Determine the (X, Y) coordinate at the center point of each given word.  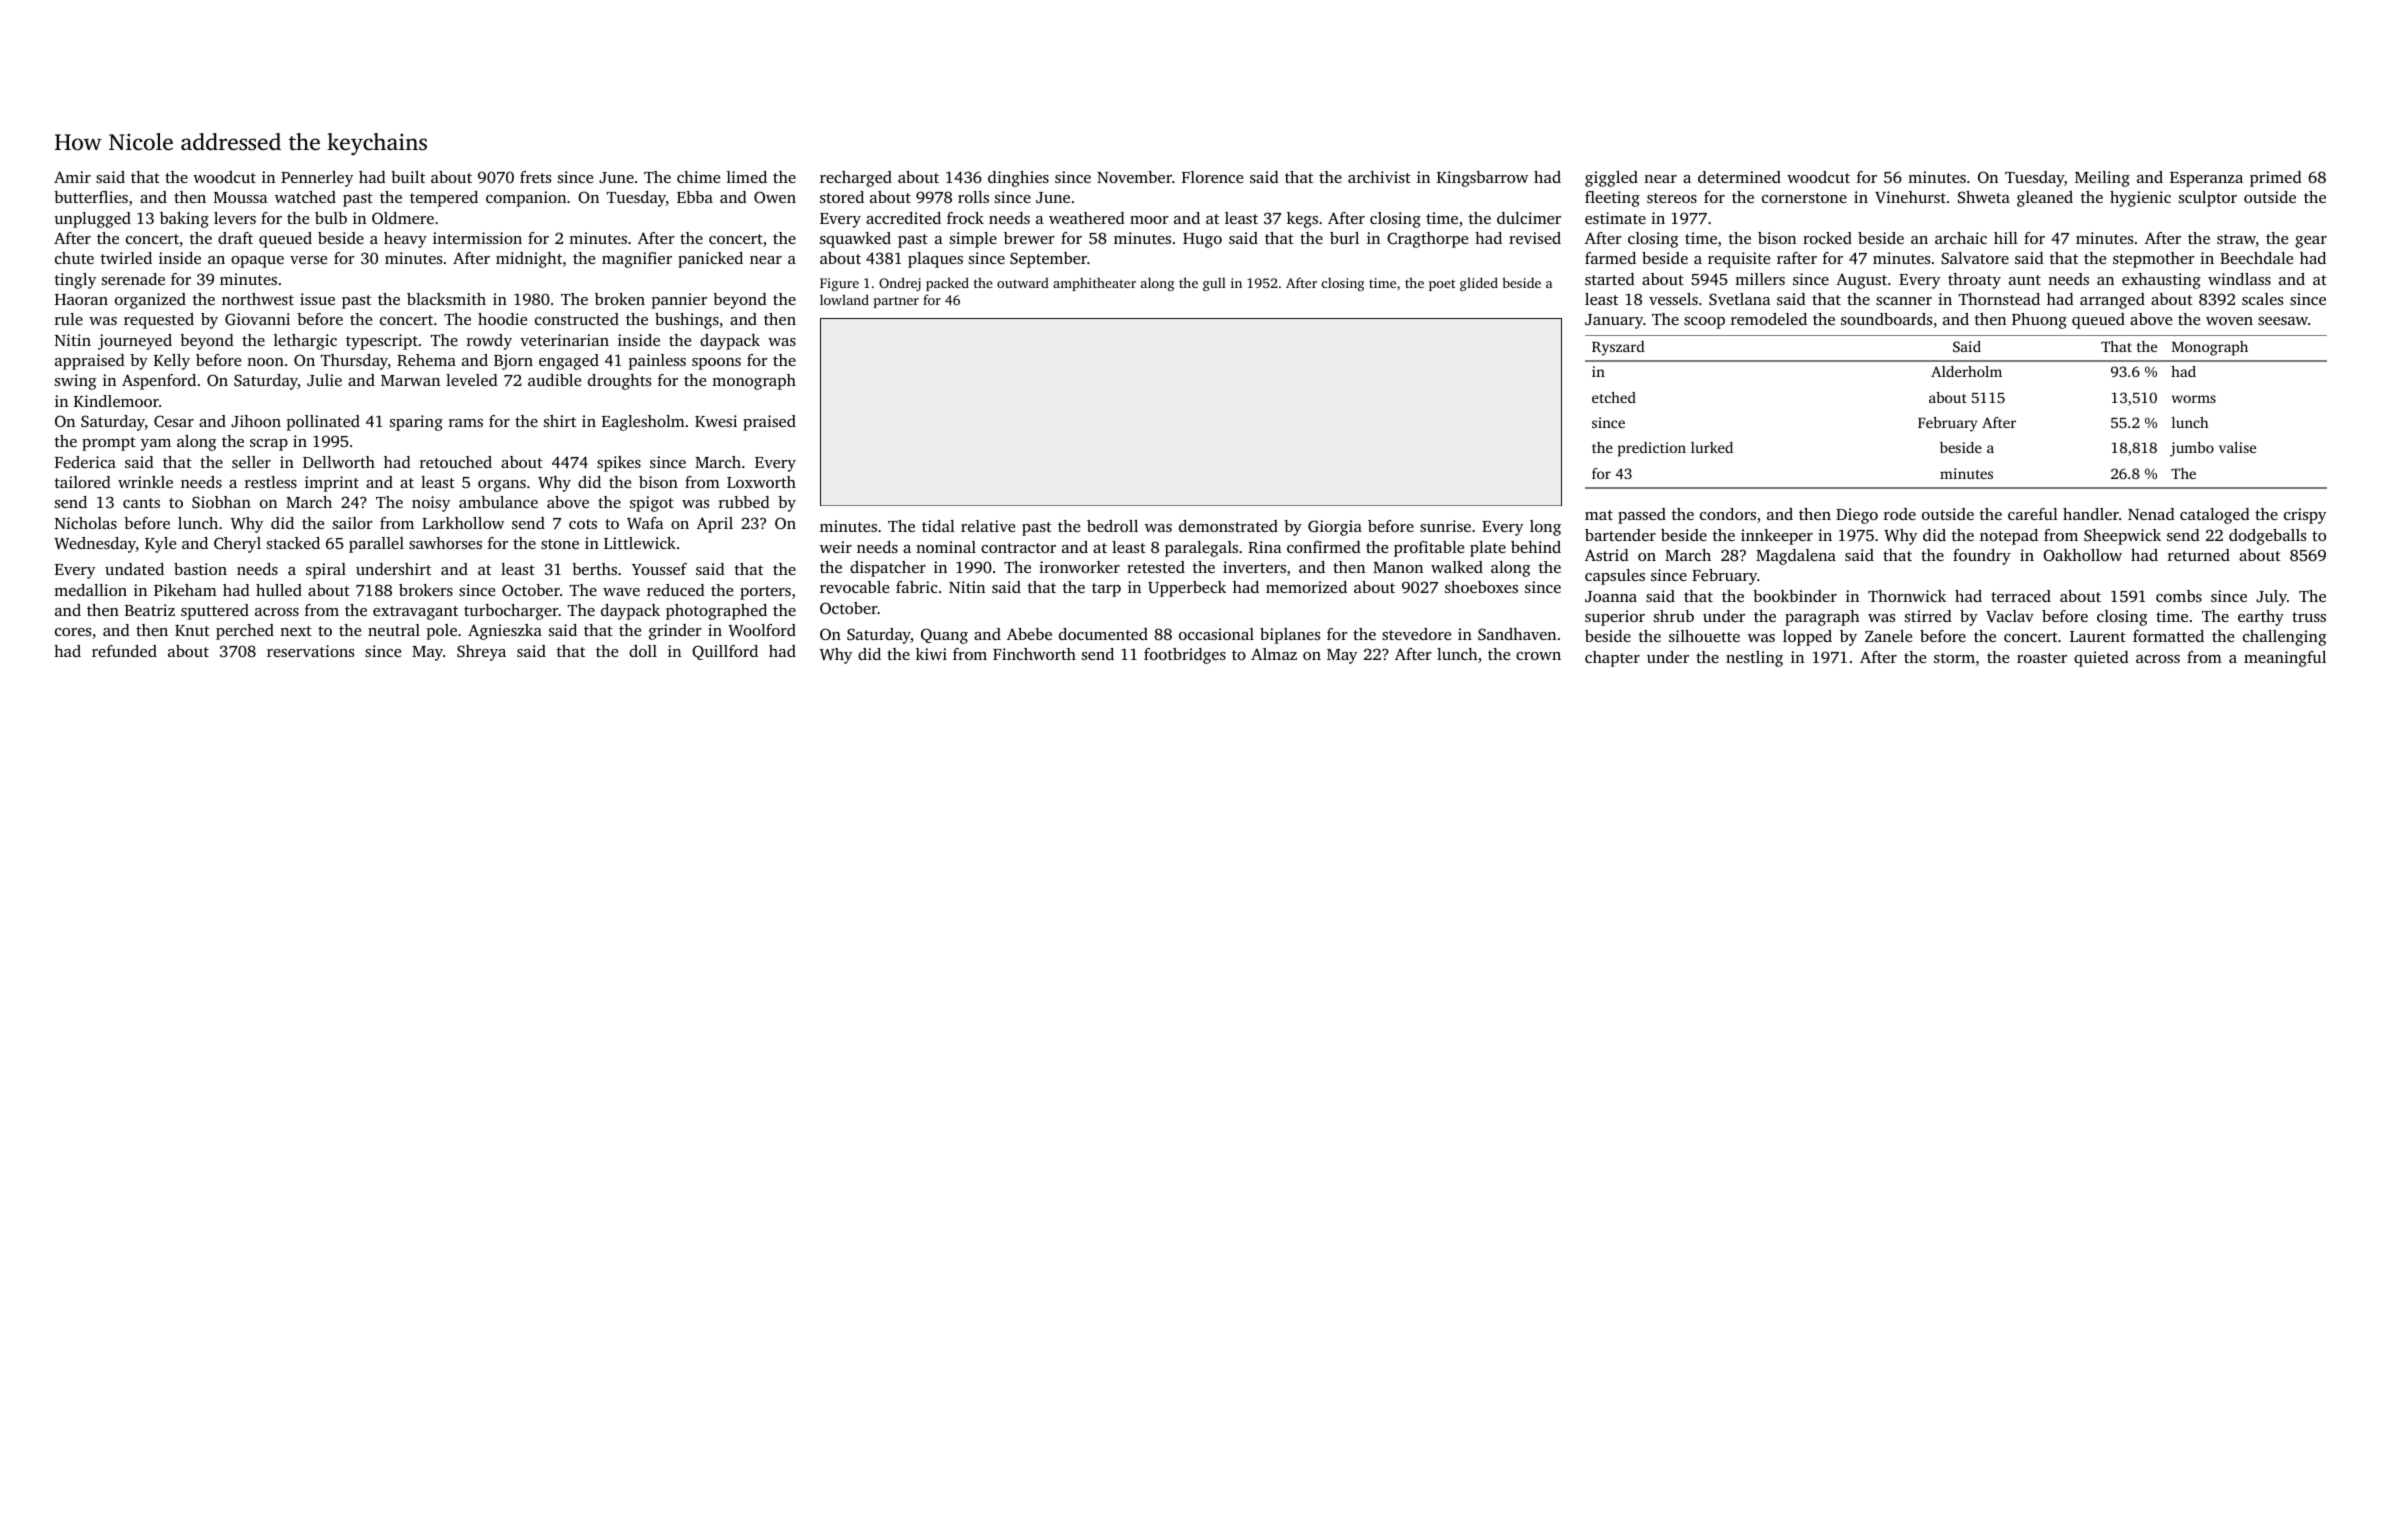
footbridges (1185, 656)
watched (305, 197)
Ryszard (1618, 348)
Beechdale (2256, 258)
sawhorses (445, 543)
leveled (472, 380)
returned (2199, 555)
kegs (1302, 220)
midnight (529, 260)
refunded (124, 651)
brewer (1029, 238)
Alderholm (1966, 371)
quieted (2101, 659)
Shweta (1984, 197)
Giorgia (1335, 528)
